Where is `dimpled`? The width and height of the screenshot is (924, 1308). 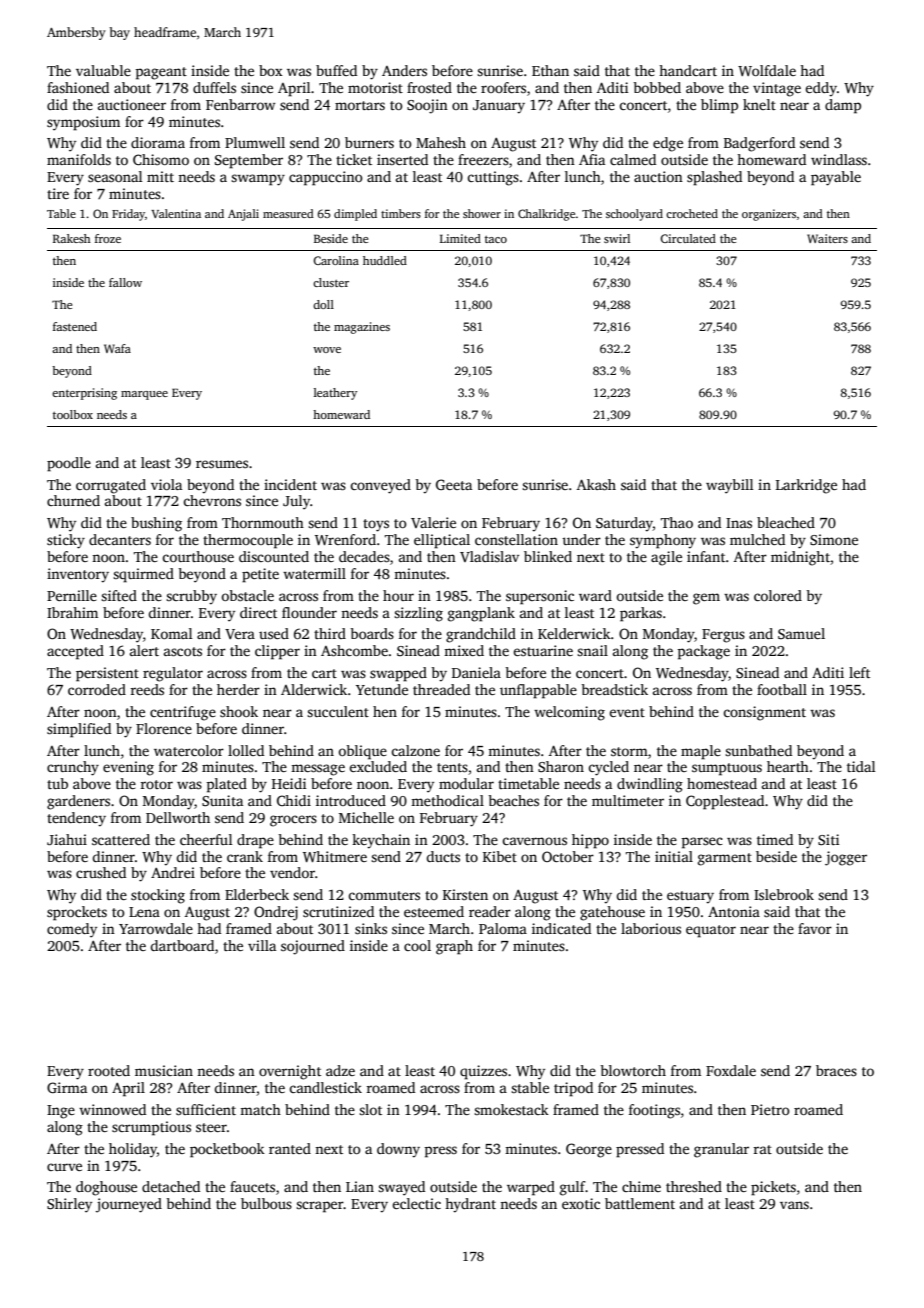 dimpled is located at coordinates (355, 215).
